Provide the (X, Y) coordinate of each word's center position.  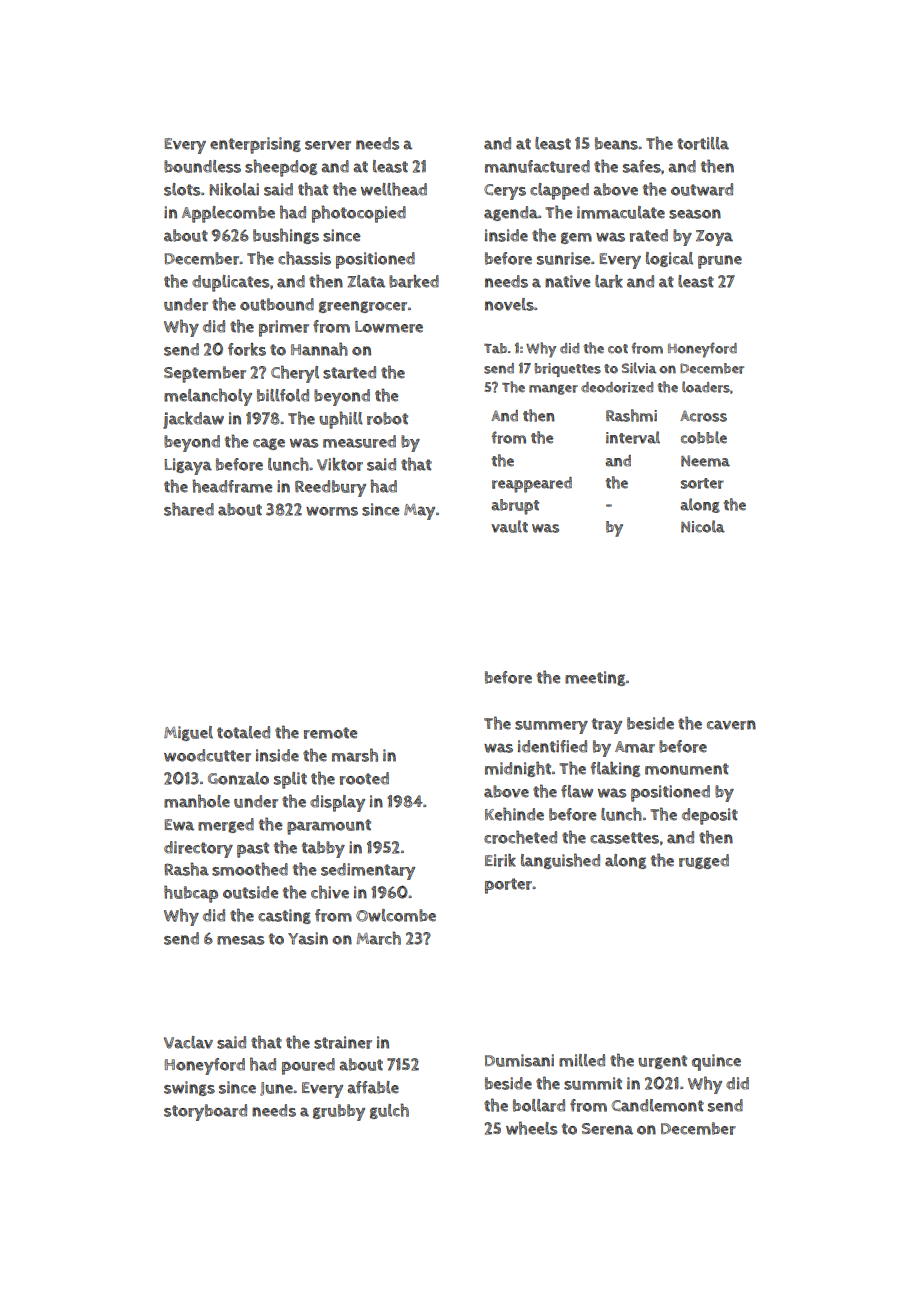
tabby (323, 849)
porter (508, 886)
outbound (277, 304)
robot (387, 418)
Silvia (639, 368)
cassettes (624, 838)
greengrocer (363, 307)
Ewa (179, 825)
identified (552, 746)
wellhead (394, 189)
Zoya (714, 238)
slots (182, 189)
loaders (706, 387)
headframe (232, 486)
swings (189, 1088)
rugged (704, 861)
